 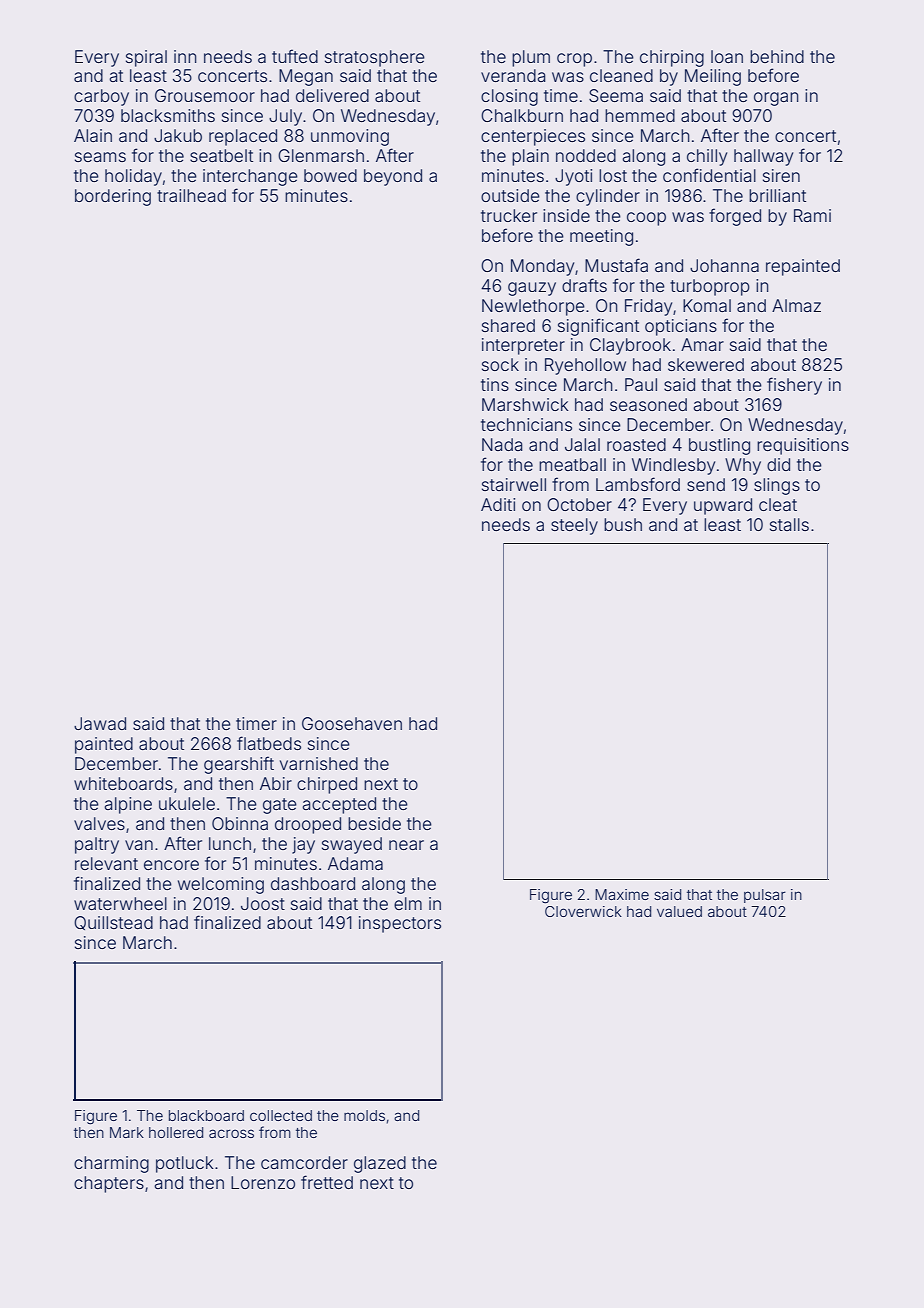 What do you see at coordinates (713, 77) in the screenshot?
I see `Meiling` at bounding box center [713, 77].
